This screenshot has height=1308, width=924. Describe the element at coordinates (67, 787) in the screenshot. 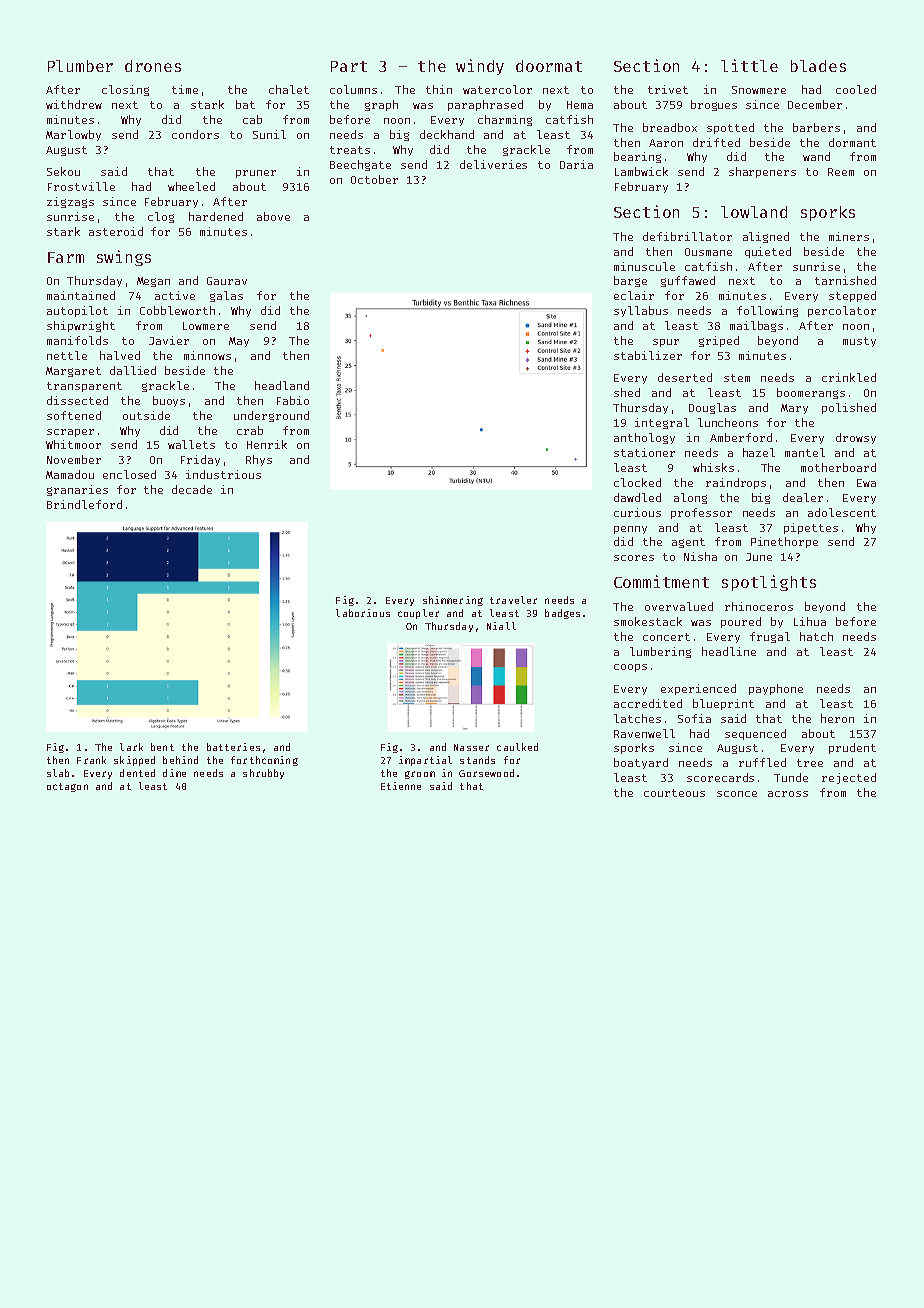

I see `octagon` at that location.
